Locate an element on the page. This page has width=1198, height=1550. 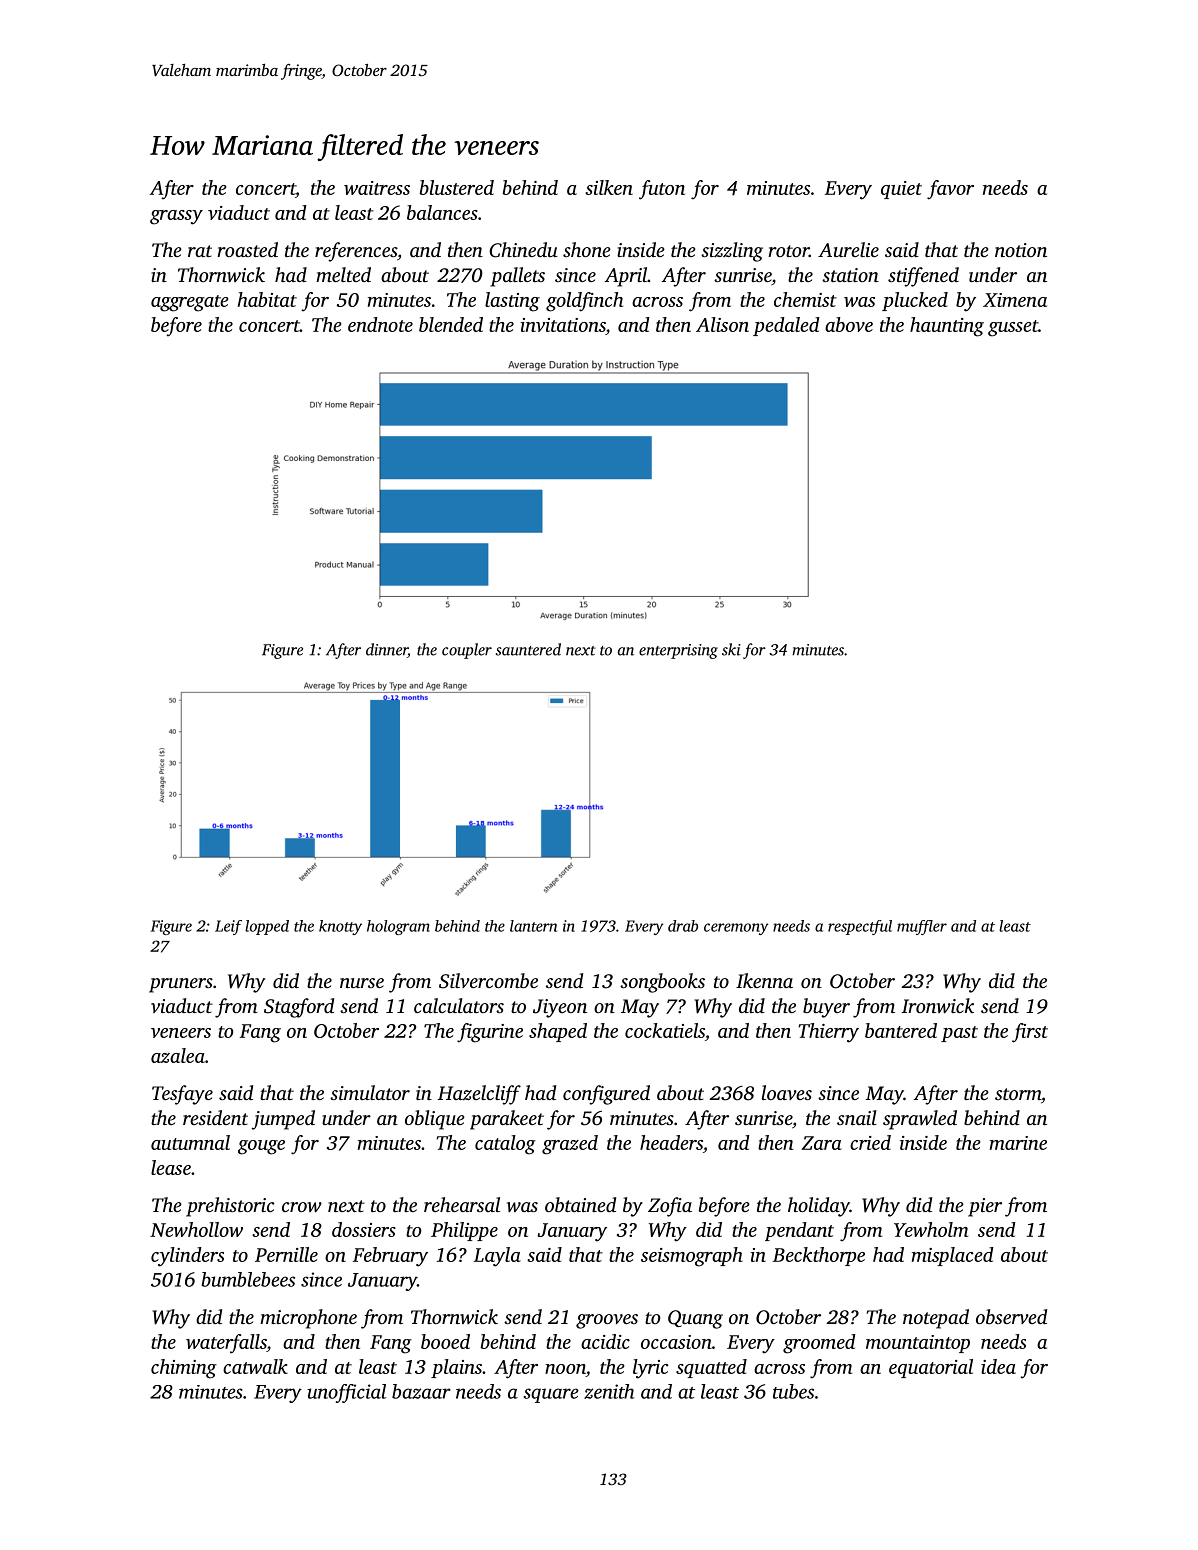
blustered is located at coordinates (456, 187).
